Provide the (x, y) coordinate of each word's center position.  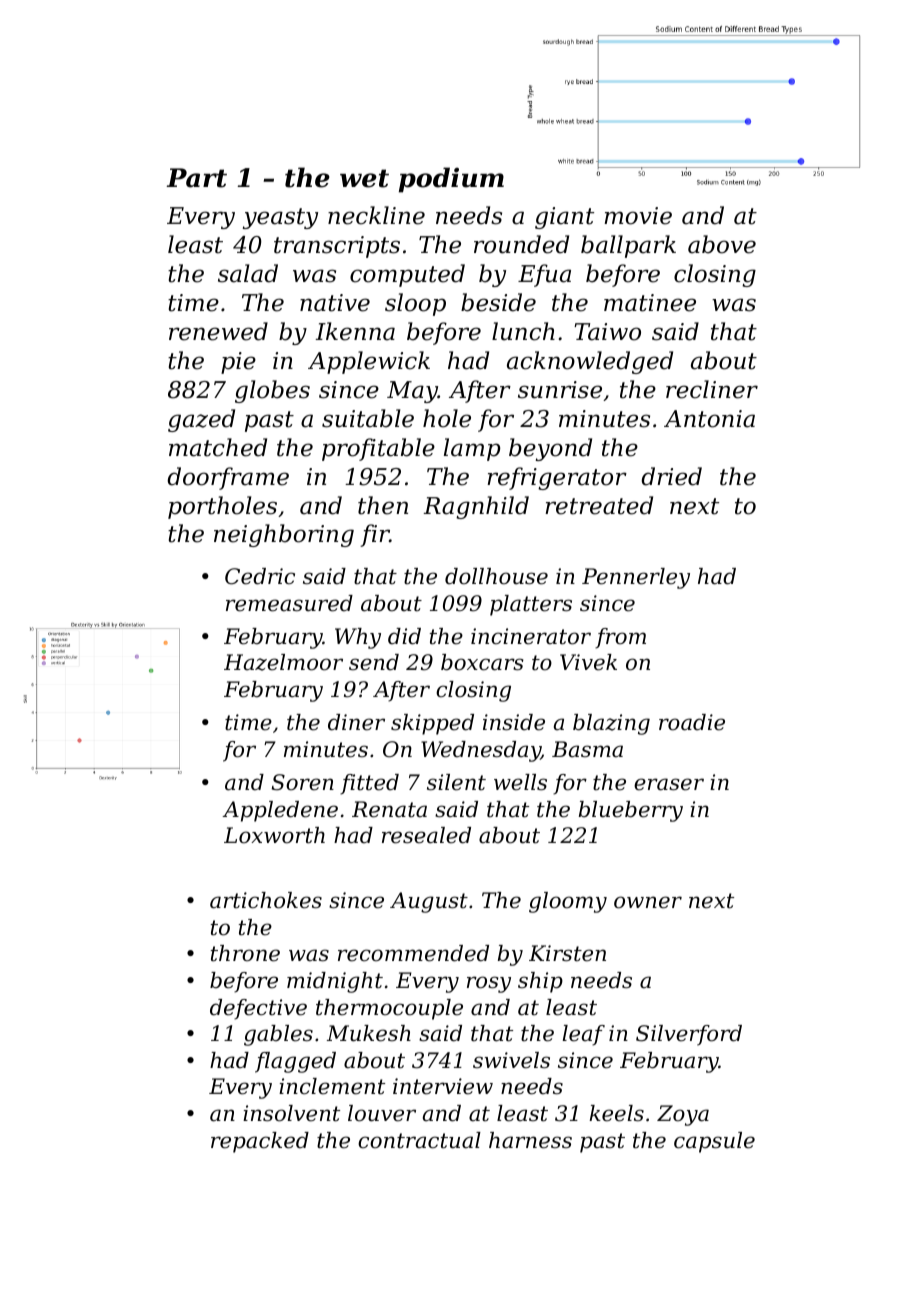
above (722, 244)
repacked (260, 1142)
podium (451, 180)
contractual (419, 1140)
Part (197, 178)
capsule (714, 1142)
